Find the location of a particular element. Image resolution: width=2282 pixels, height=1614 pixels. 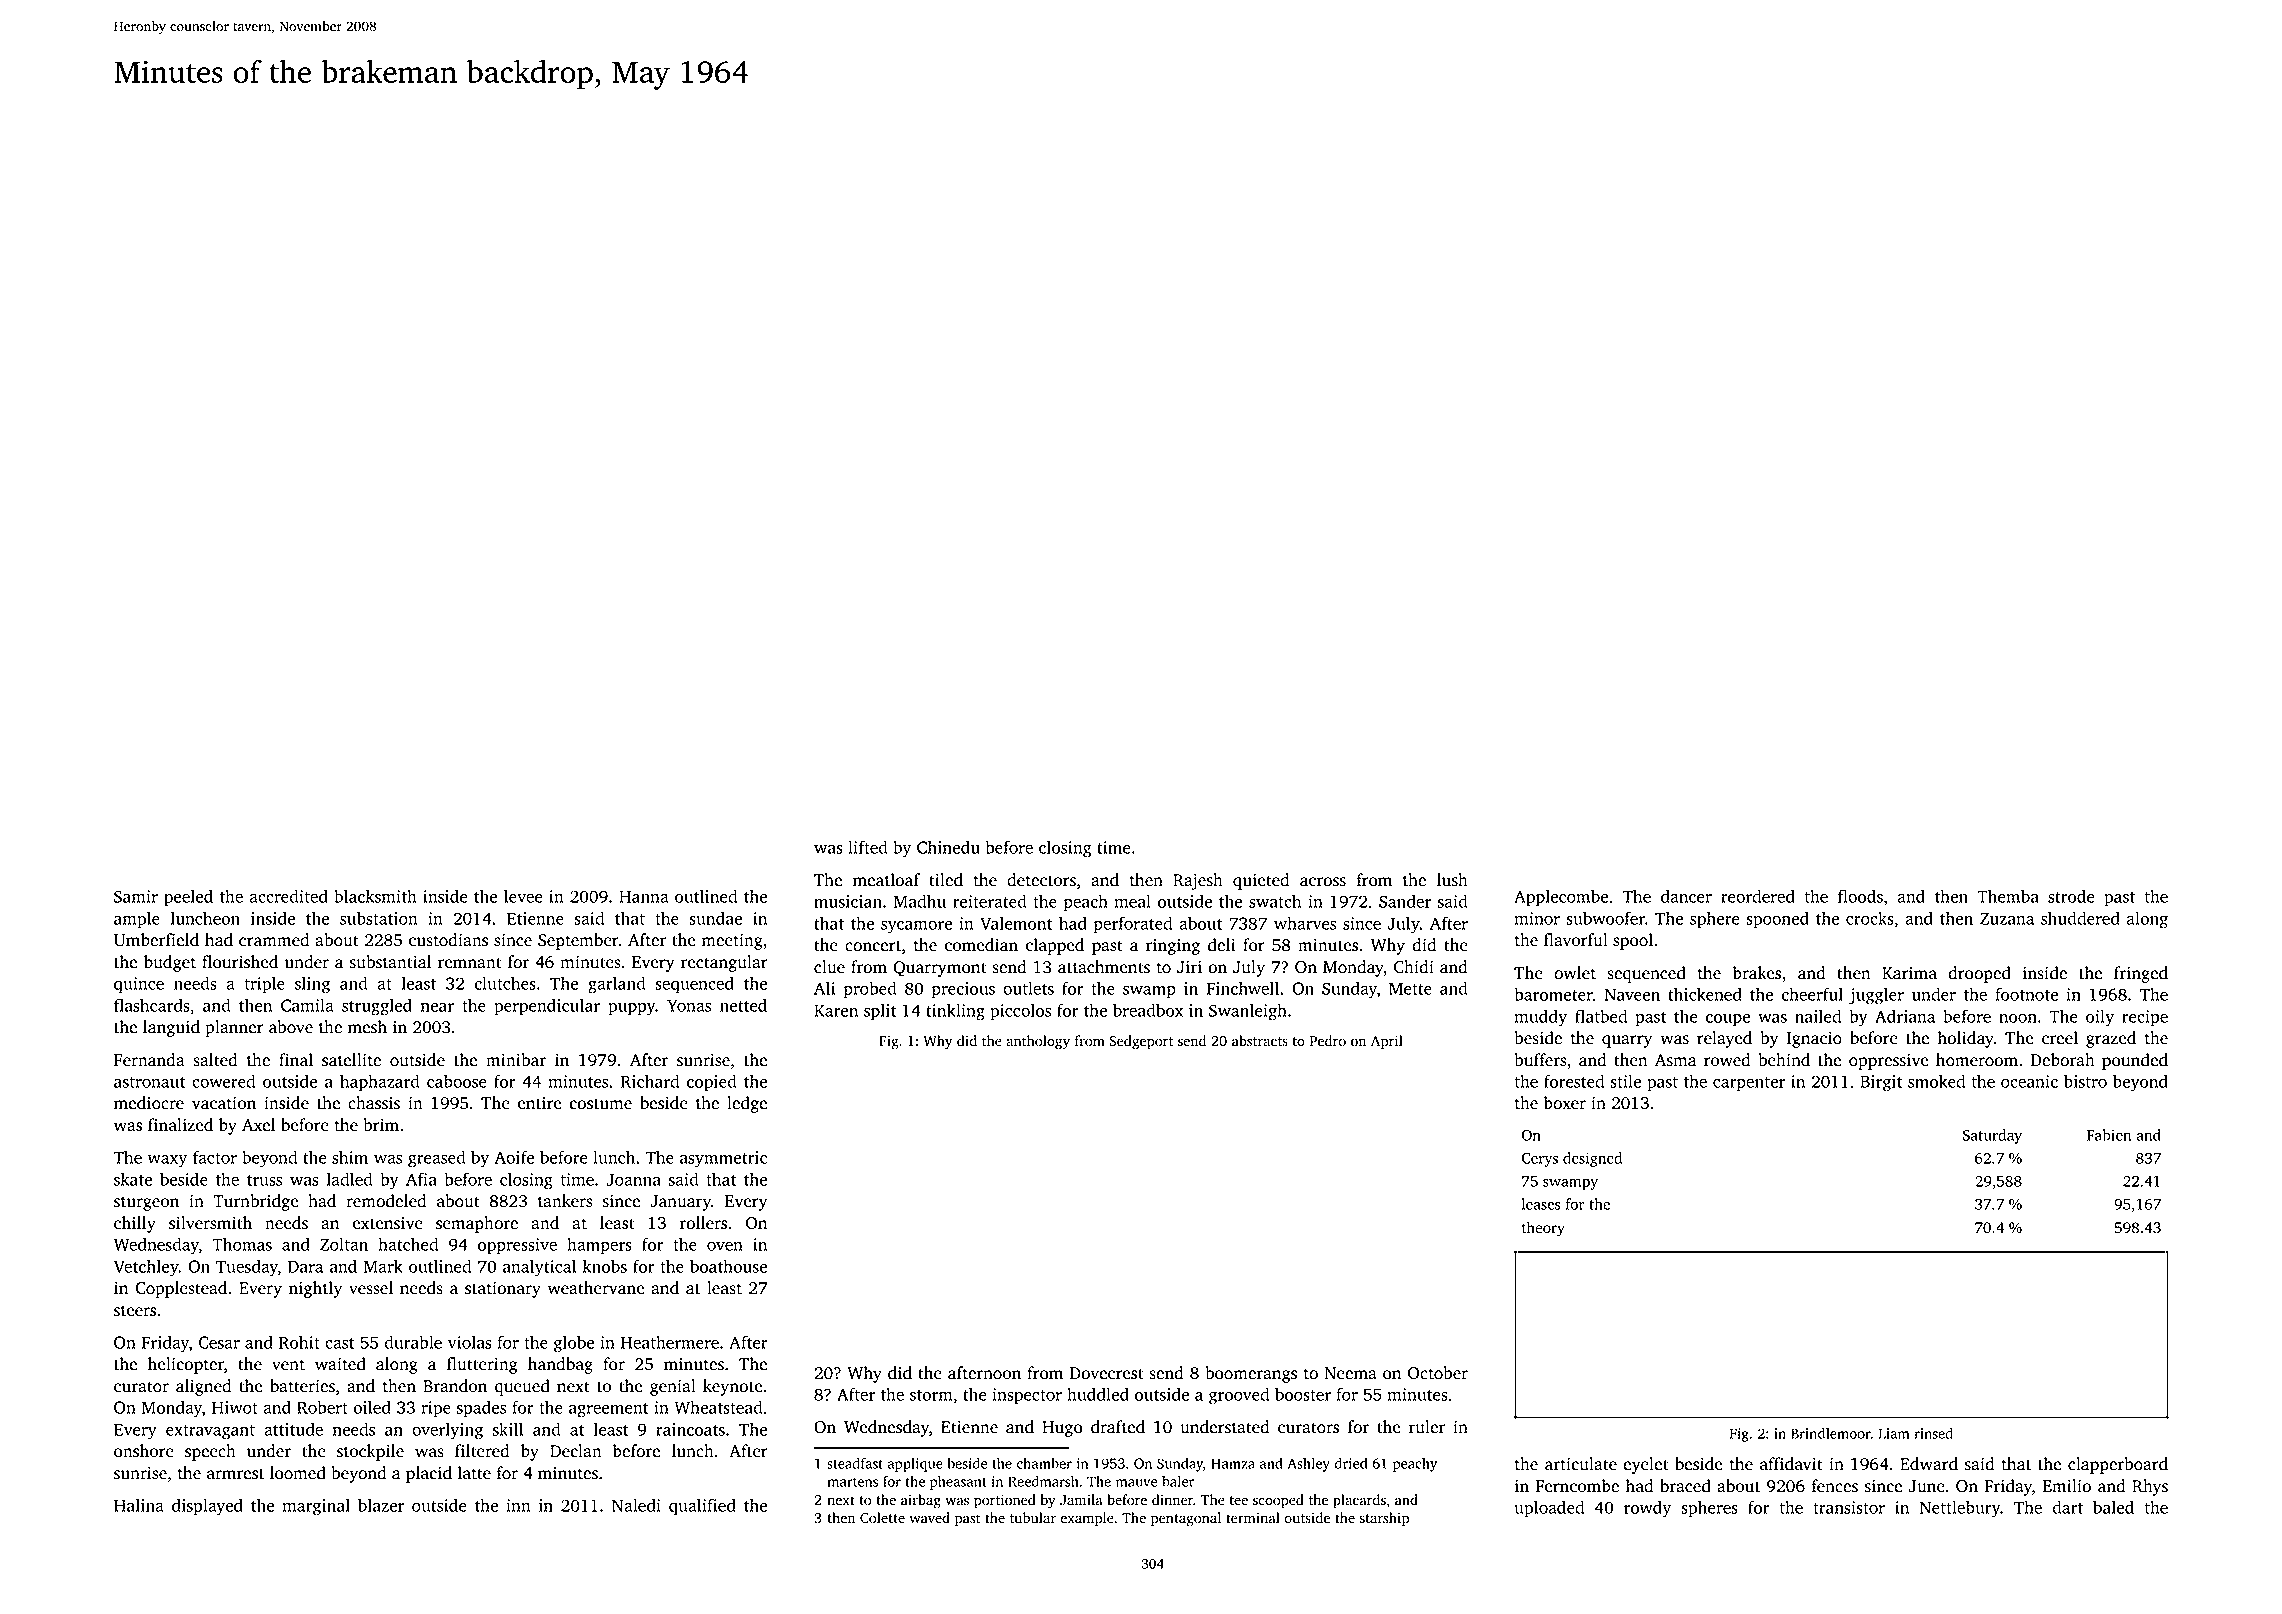

nightly is located at coordinates (315, 1289).
